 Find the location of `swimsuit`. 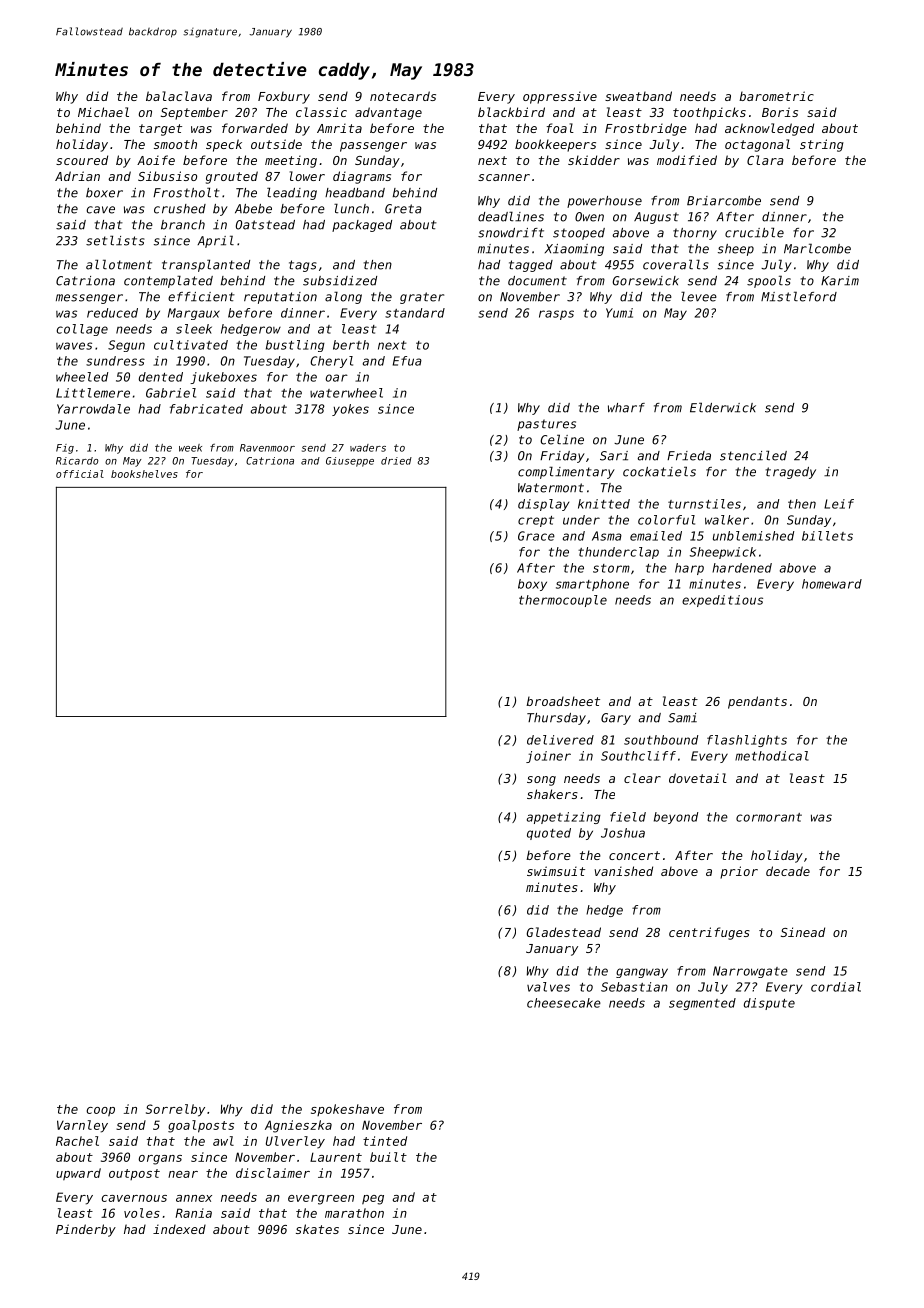

swimsuit is located at coordinates (556, 871).
